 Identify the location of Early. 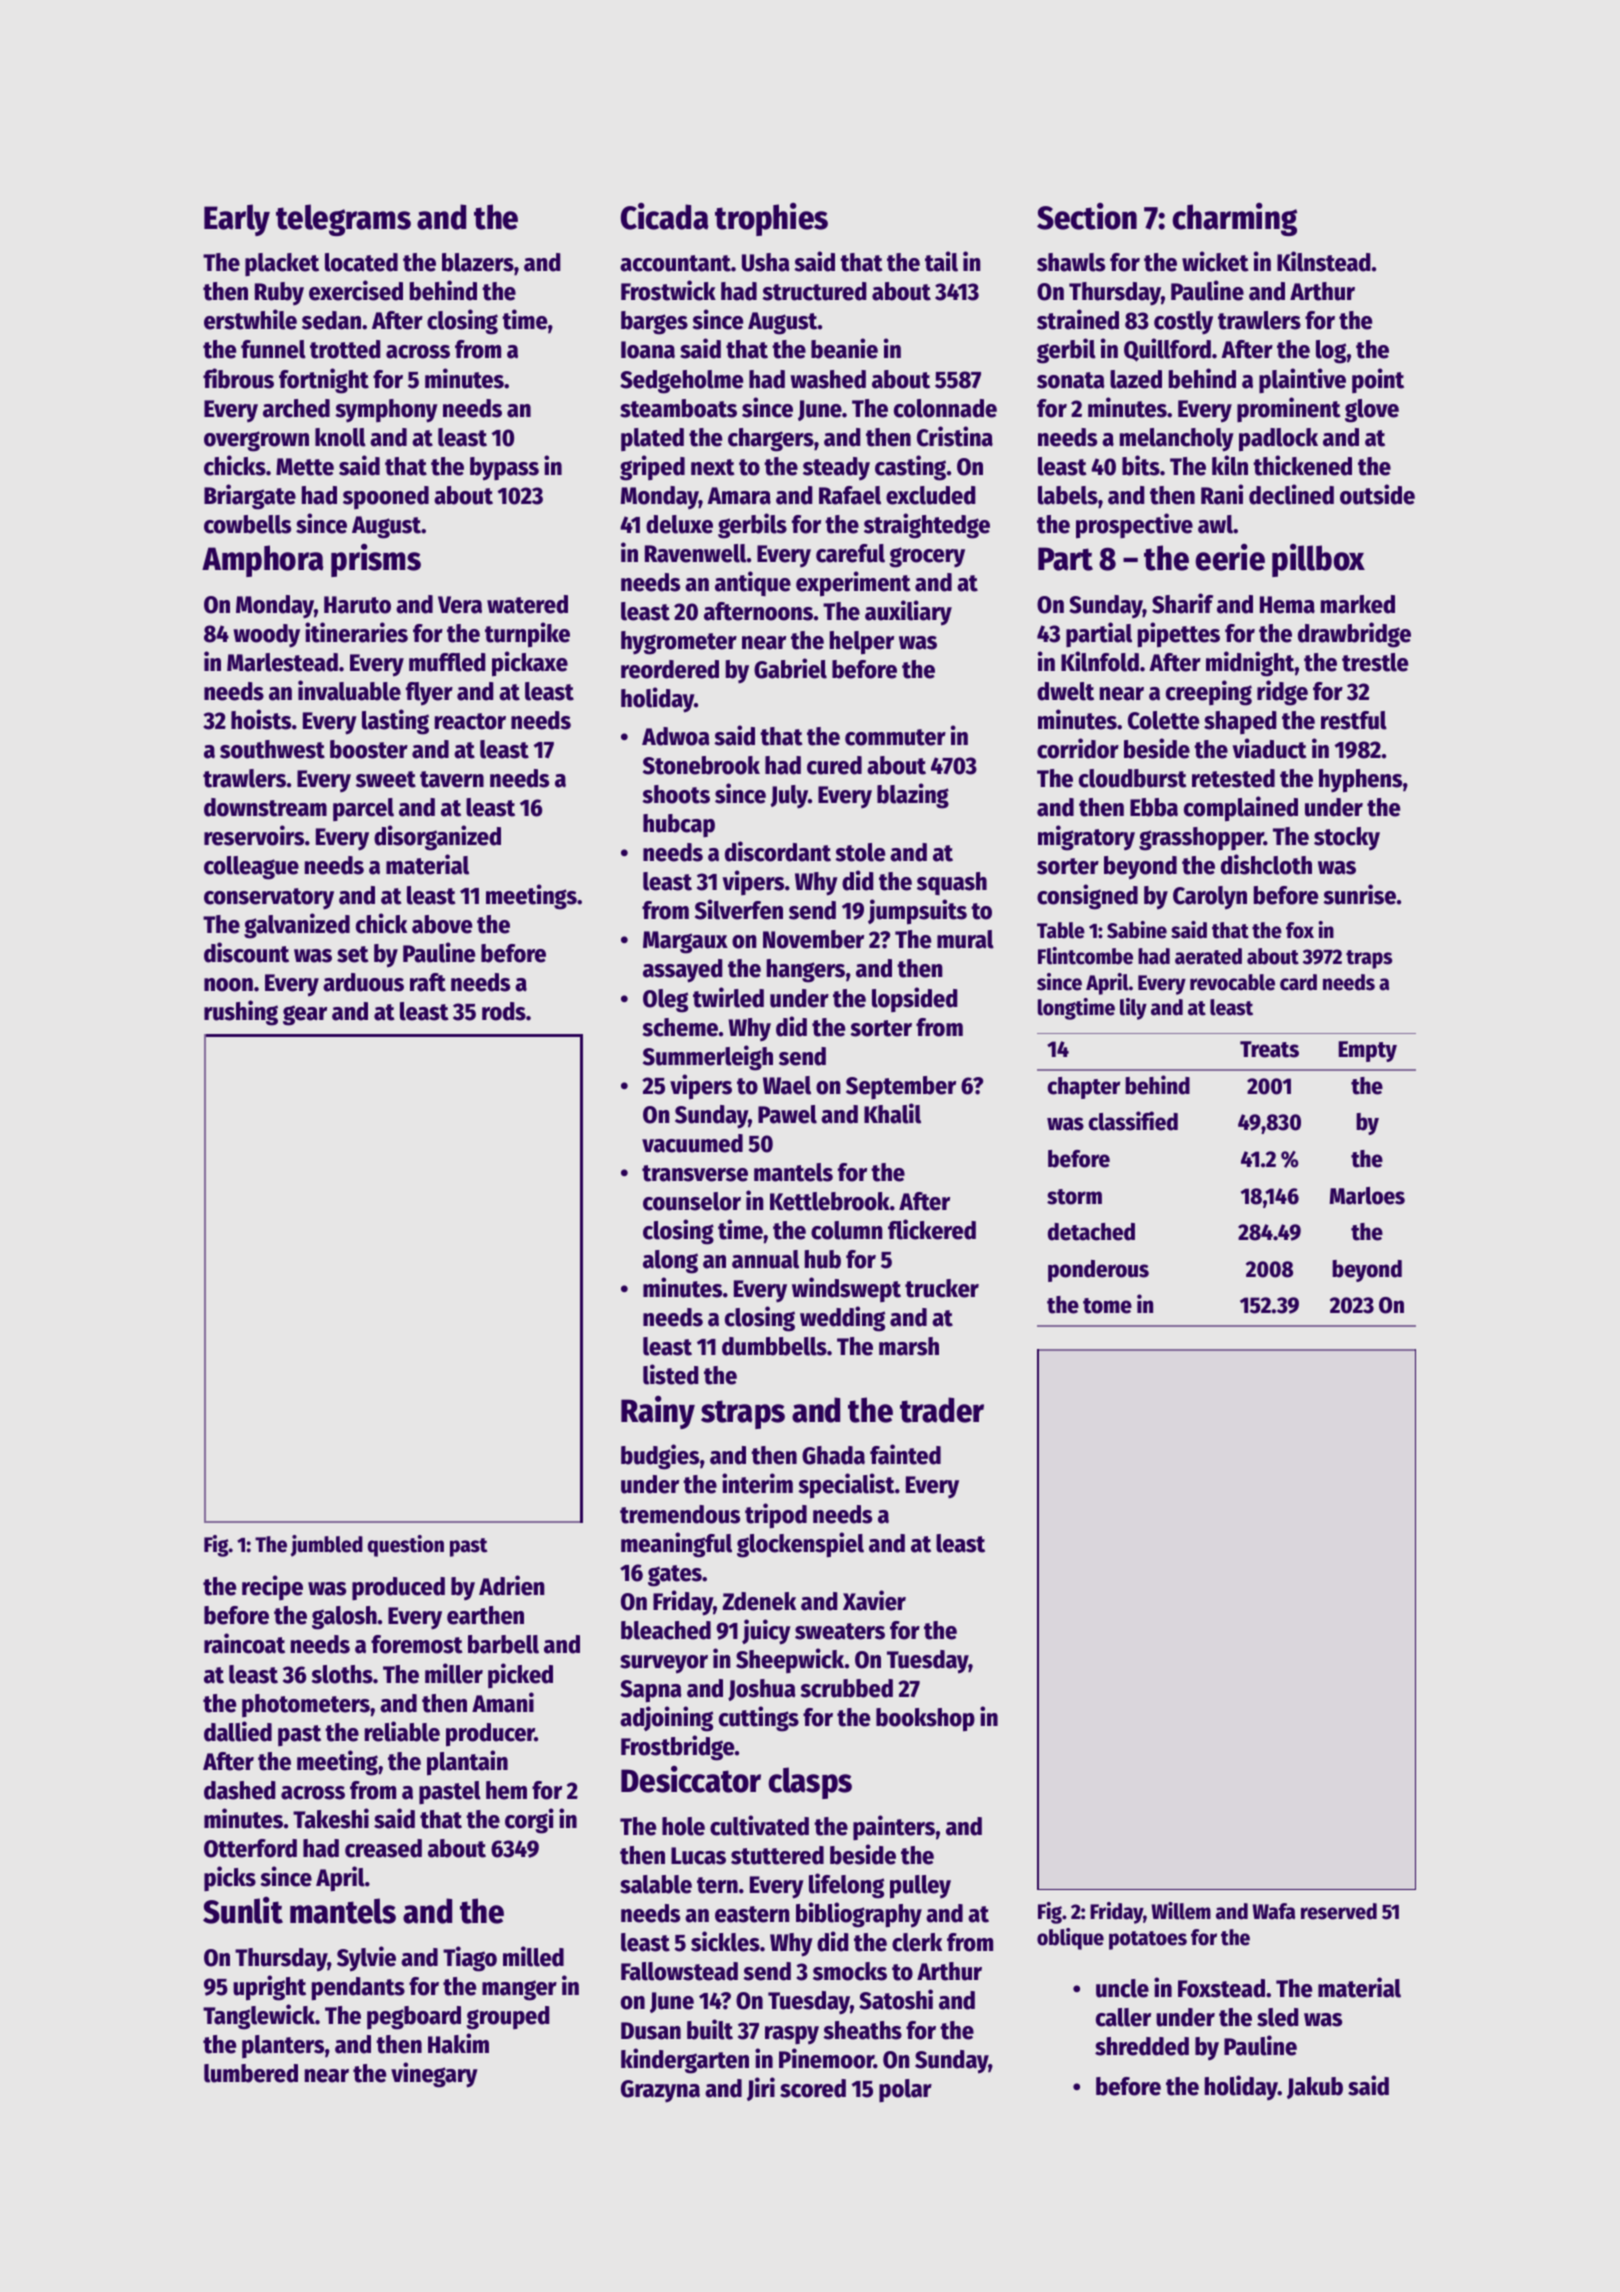
(237, 220).
